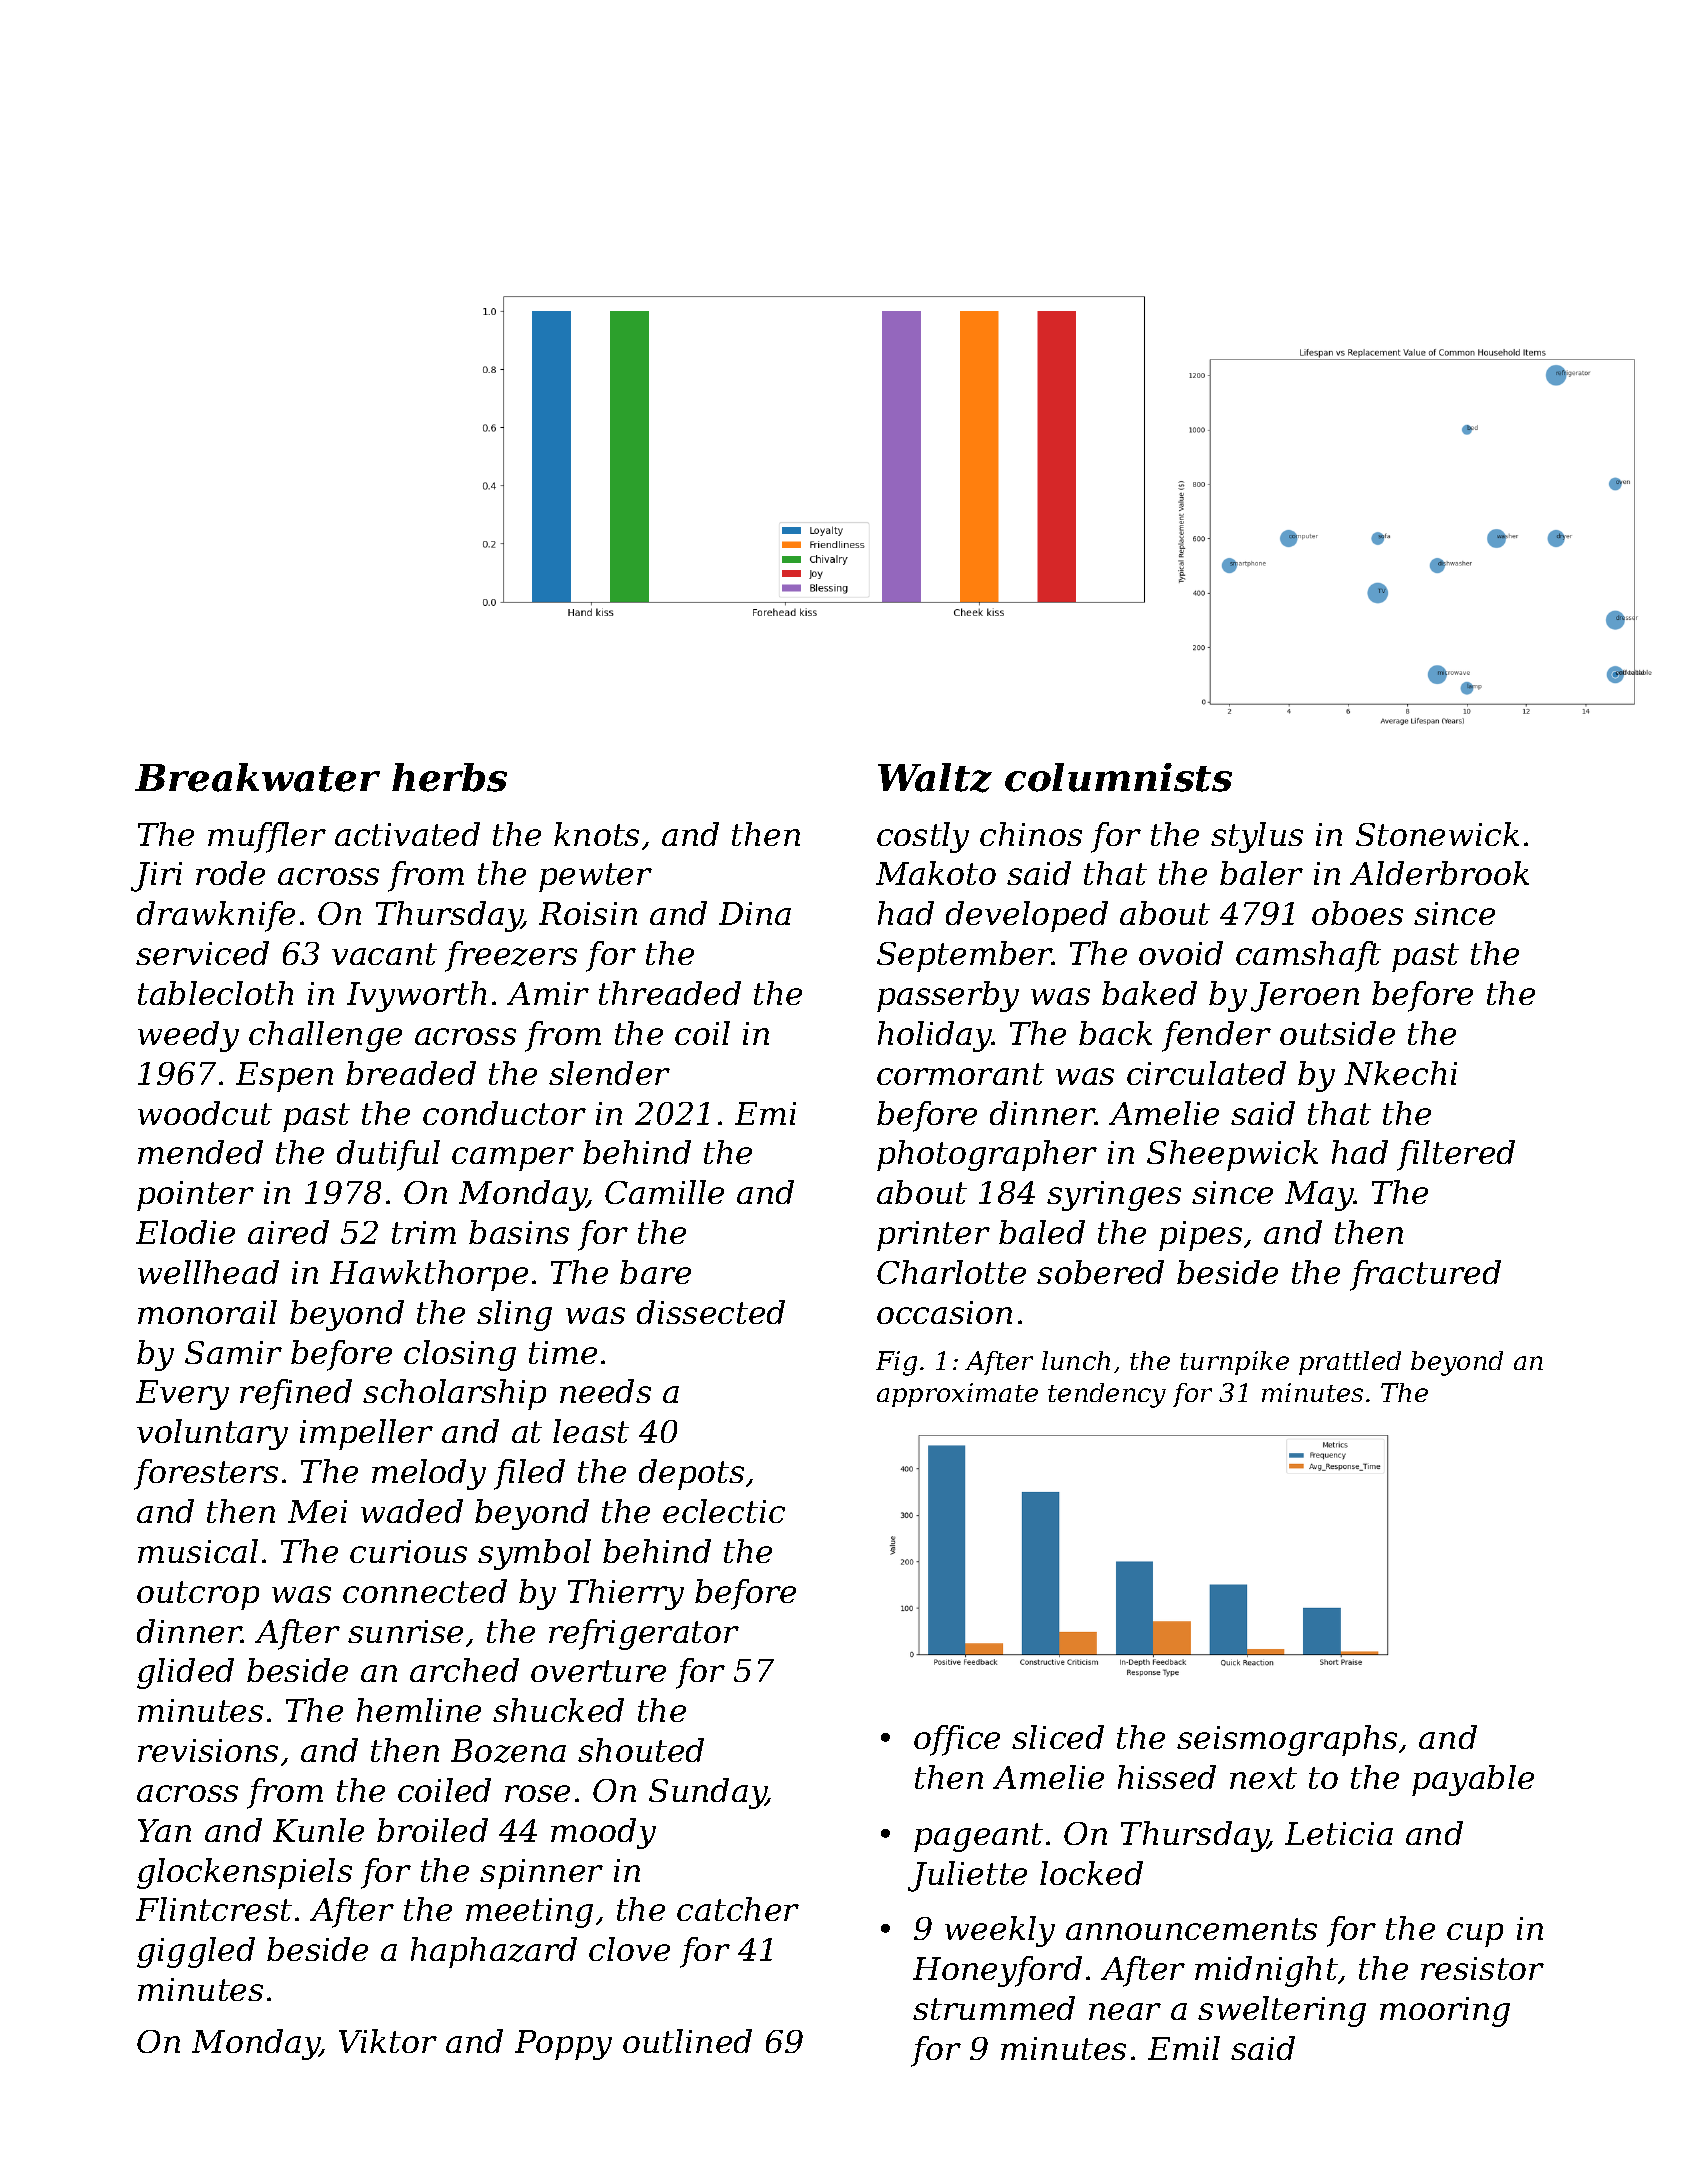  What do you see at coordinates (257, 777) in the document?
I see `Breakwater` at bounding box center [257, 777].
